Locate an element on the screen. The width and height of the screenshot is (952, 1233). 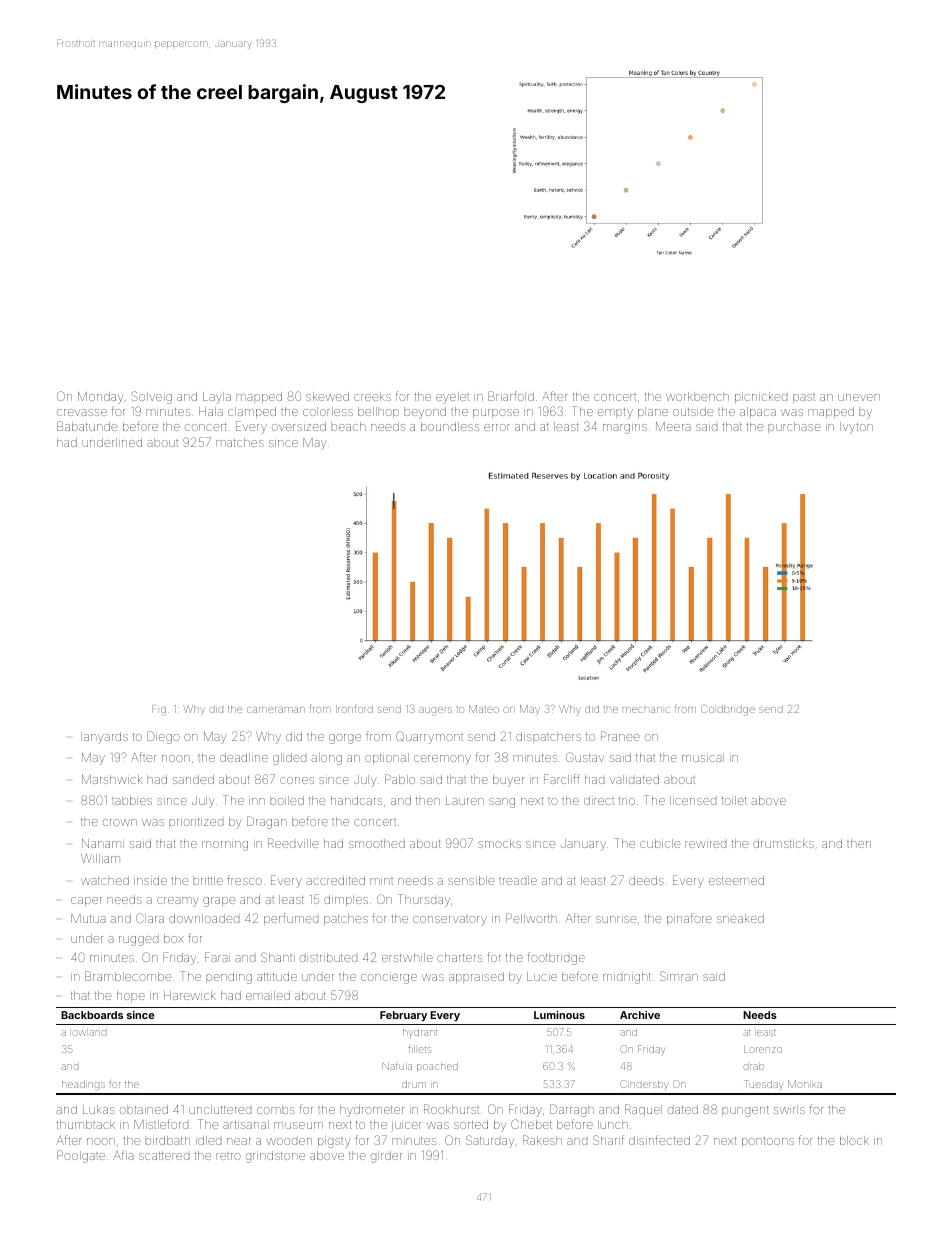
Afia is located at coordinates (123, 1155).
